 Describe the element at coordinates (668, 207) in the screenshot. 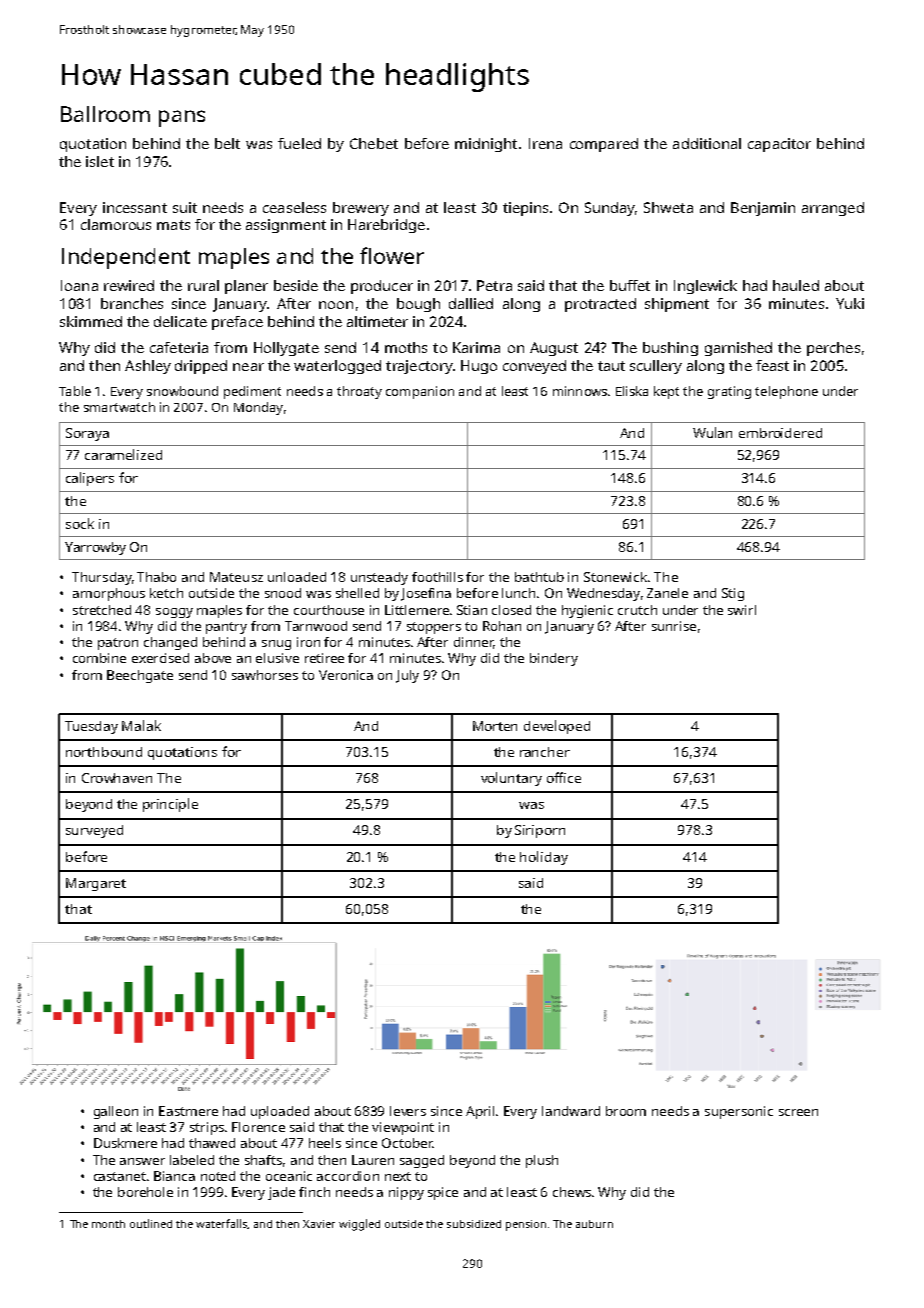

I see `Shweta` at that location.
